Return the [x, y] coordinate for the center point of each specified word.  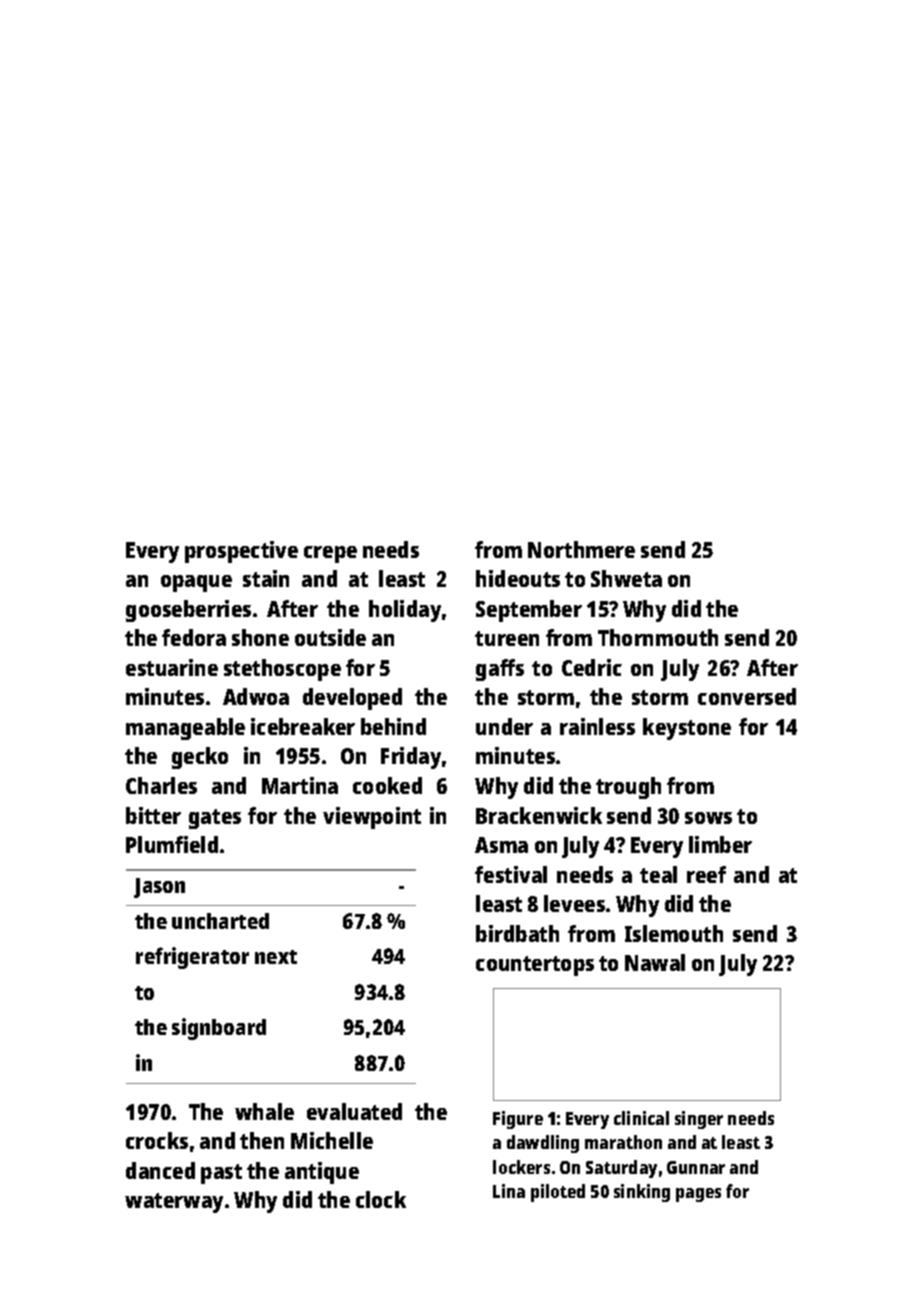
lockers [521, 1167]
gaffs [500, 670]
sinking [642, 1193]
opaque [196, 583]
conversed [747, 696]
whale [264, 1111]
